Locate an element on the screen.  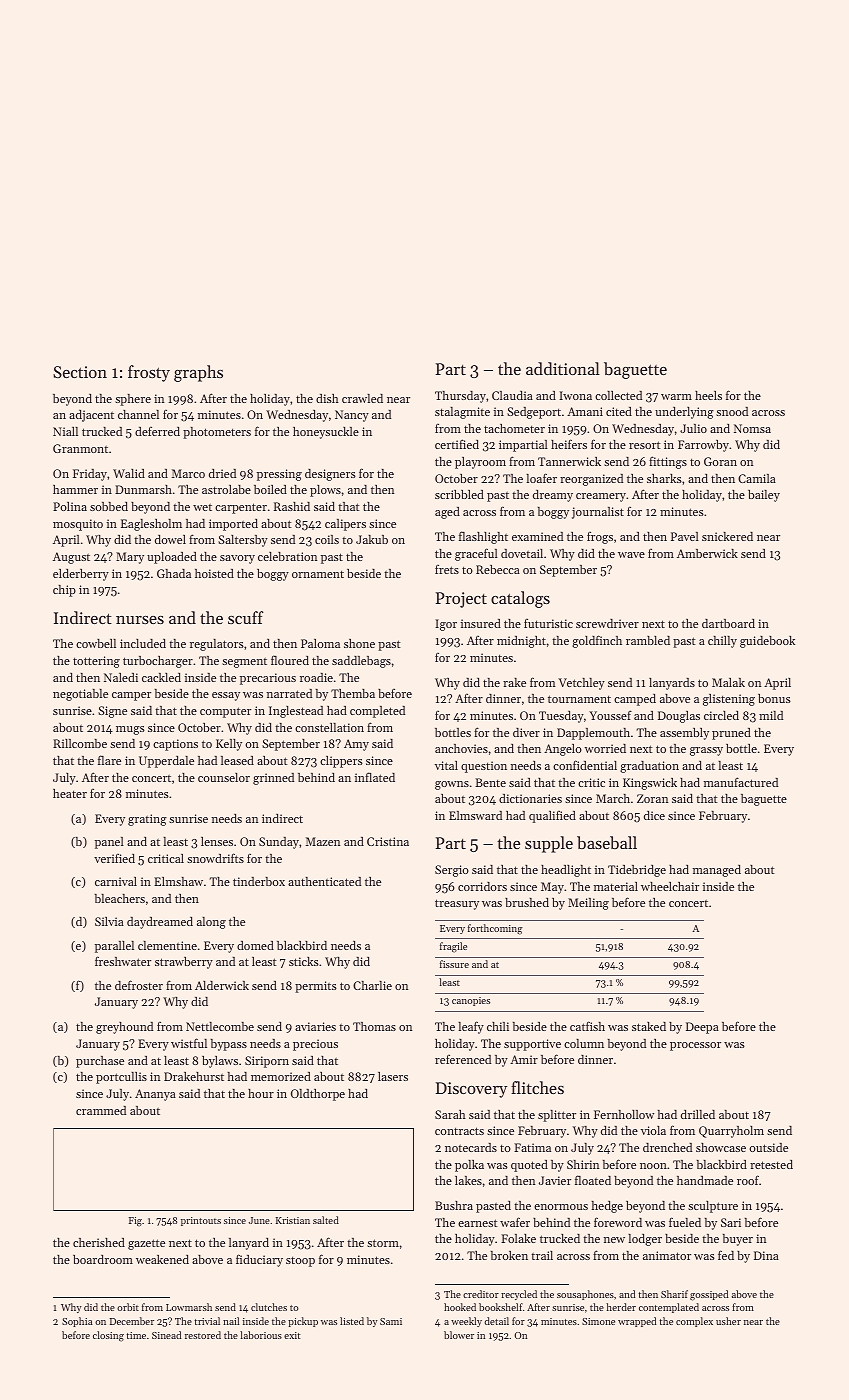
Cristina is located at coordinates (388, 841).
